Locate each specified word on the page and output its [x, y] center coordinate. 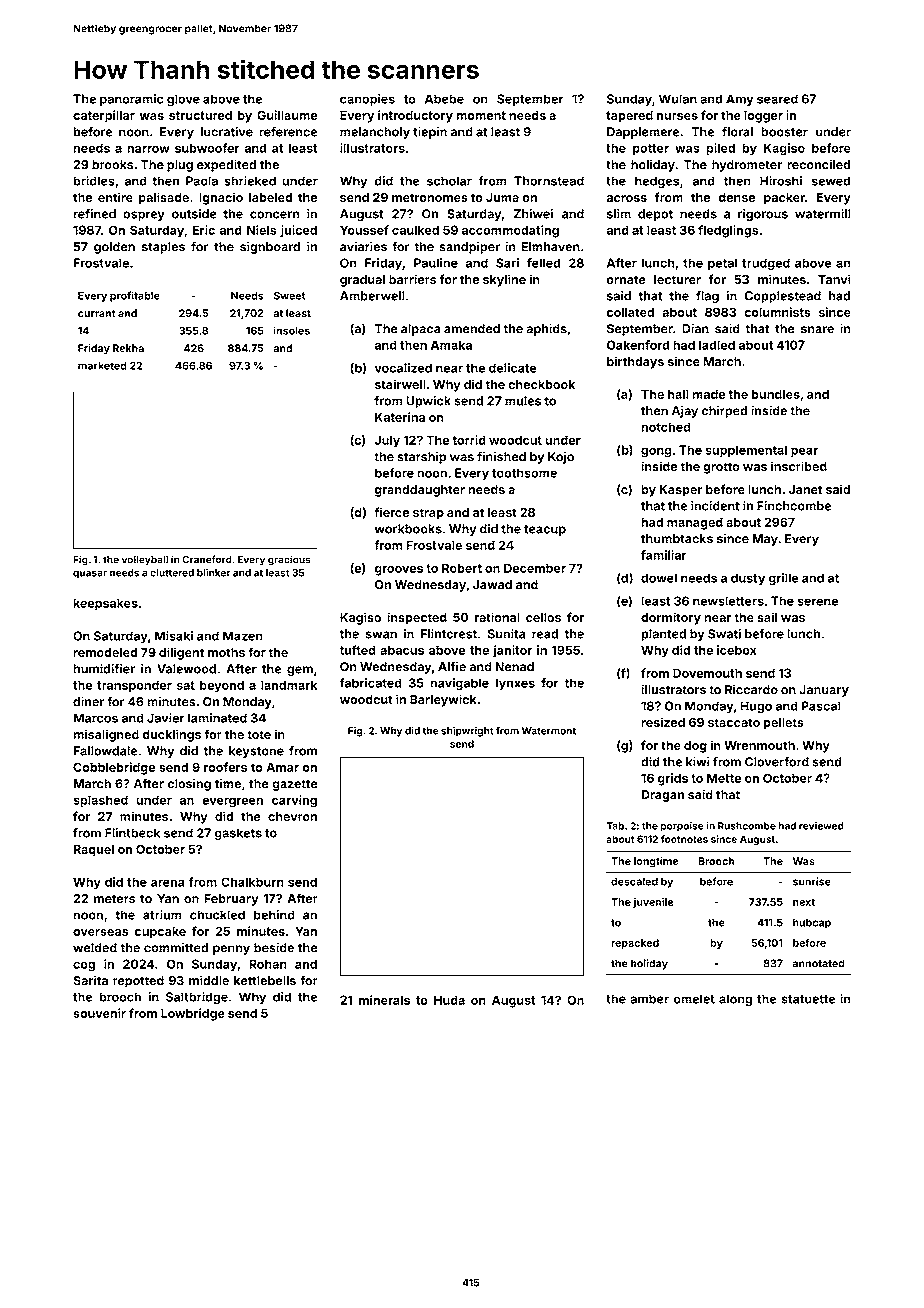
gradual [362, 281]
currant [97, 314]
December [535, 568]
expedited [226, 165]
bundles [776, 394]
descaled [634, 881]
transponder [134, 686]
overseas [101, 932]
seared [777, 99]
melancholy [375, 133]
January [824, 691]
